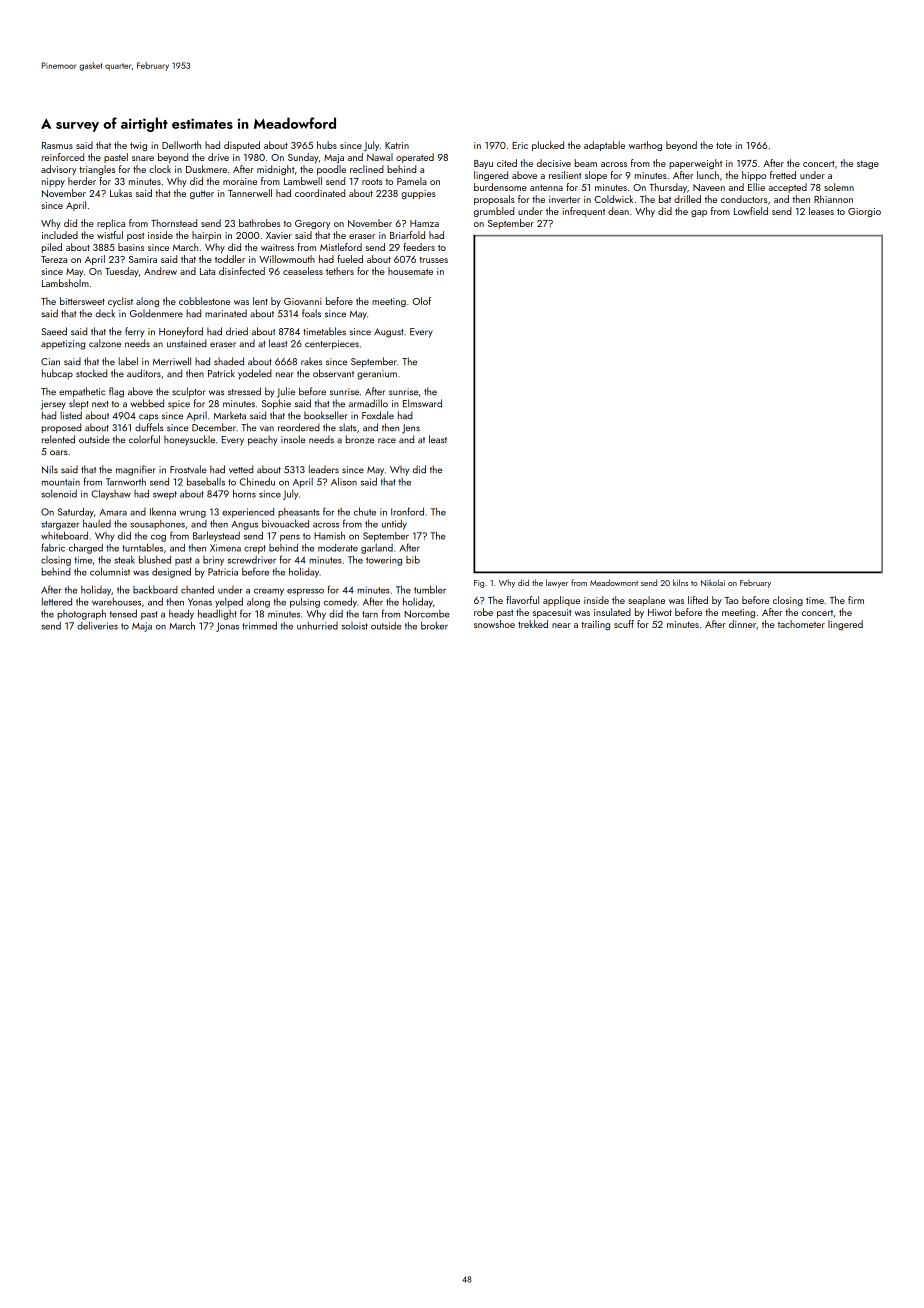 Image resolution: width=924 pixels, height=1308 pixels. What do you see at coordinates (61, 482) in the document?
I see `mountain` at bounding box center [61, 482].
